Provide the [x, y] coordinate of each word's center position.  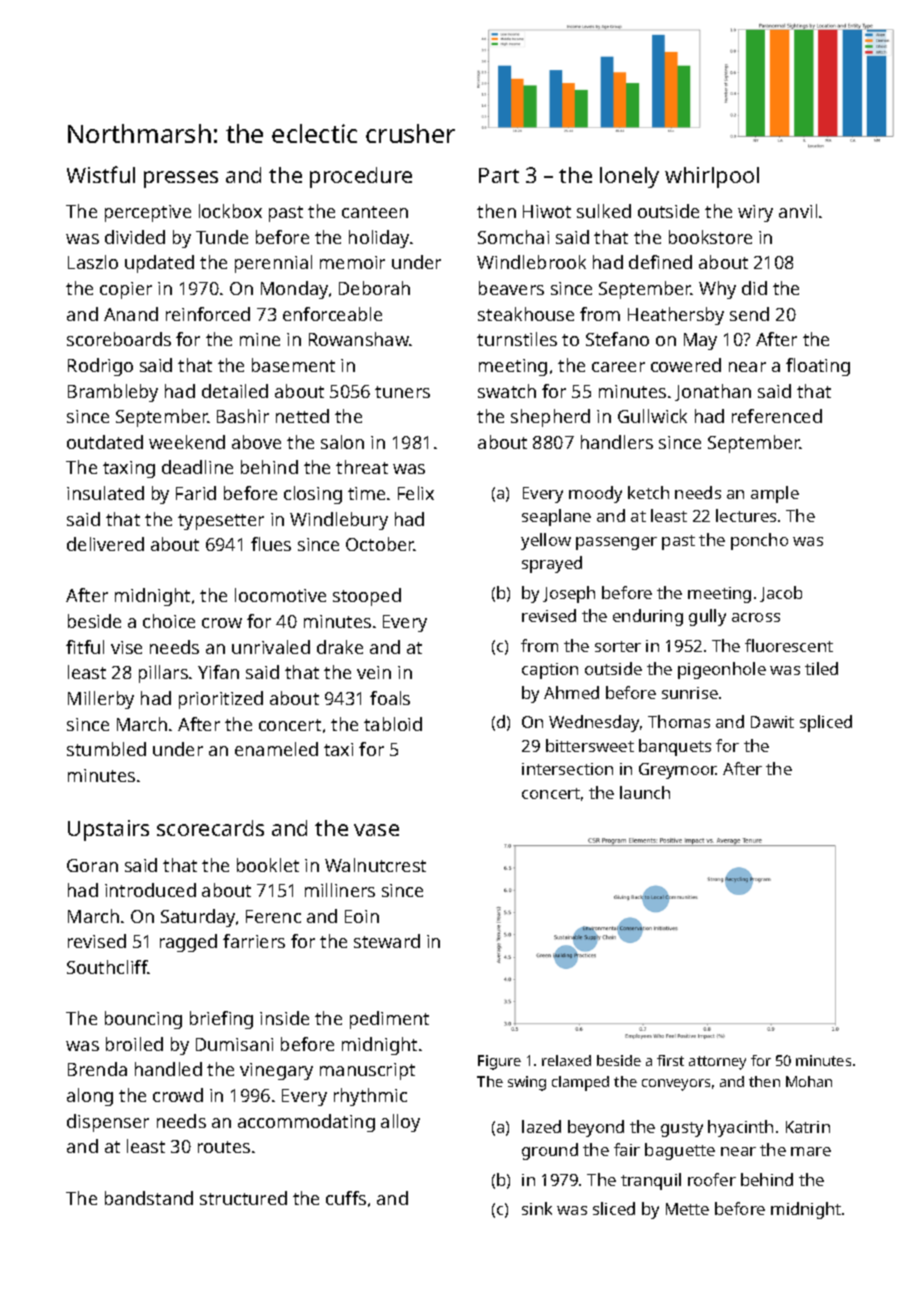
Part [499, 175]
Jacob [781, 594]
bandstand [149, 1198]
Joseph [569, 594]
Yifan [218, 672]
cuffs [346, 1198]
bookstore [710, 237]
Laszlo [93, 262]
